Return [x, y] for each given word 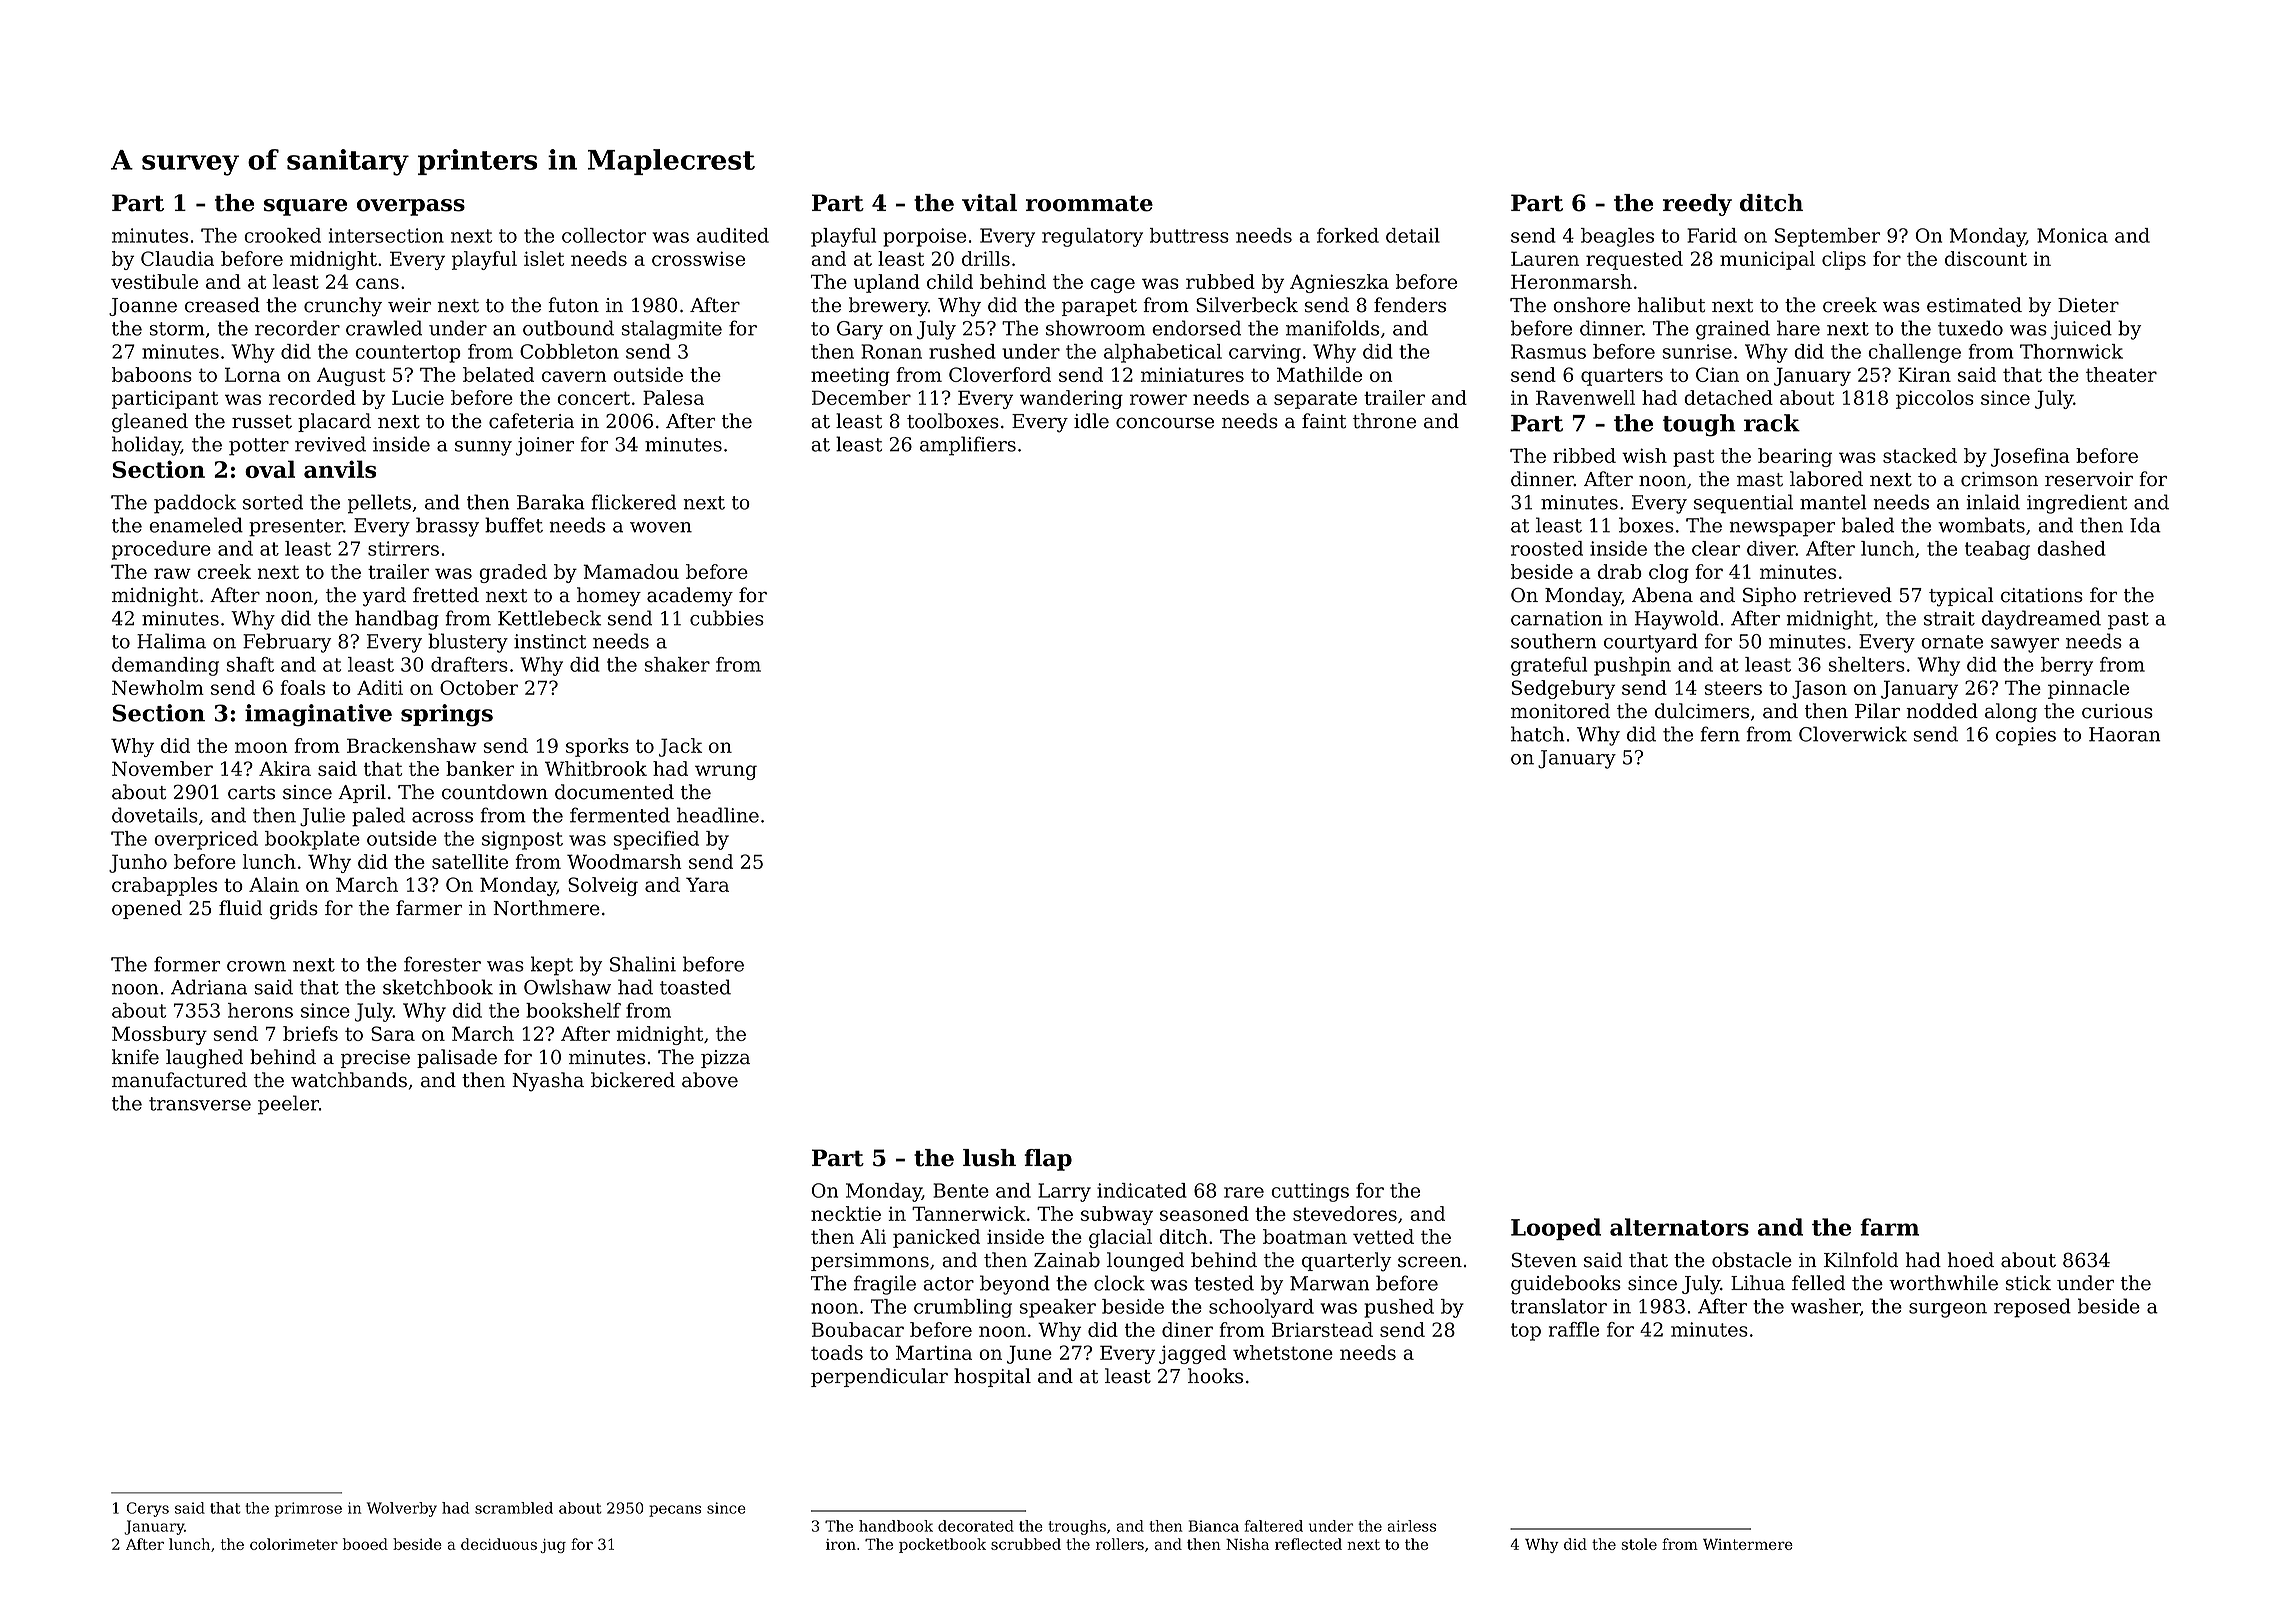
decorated [976, 1526]
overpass [411, 207]
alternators [1679, 1227]
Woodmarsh [624, 861]
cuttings [1310, 1192]
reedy [1697, 205]
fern [1720, 734]
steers [1733, 688]
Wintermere [1748, 1544]
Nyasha [548, 1082]
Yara [707, 884]
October [479, 687]
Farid [1712, 235]
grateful [1549, 666]
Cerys [148, 1509]
